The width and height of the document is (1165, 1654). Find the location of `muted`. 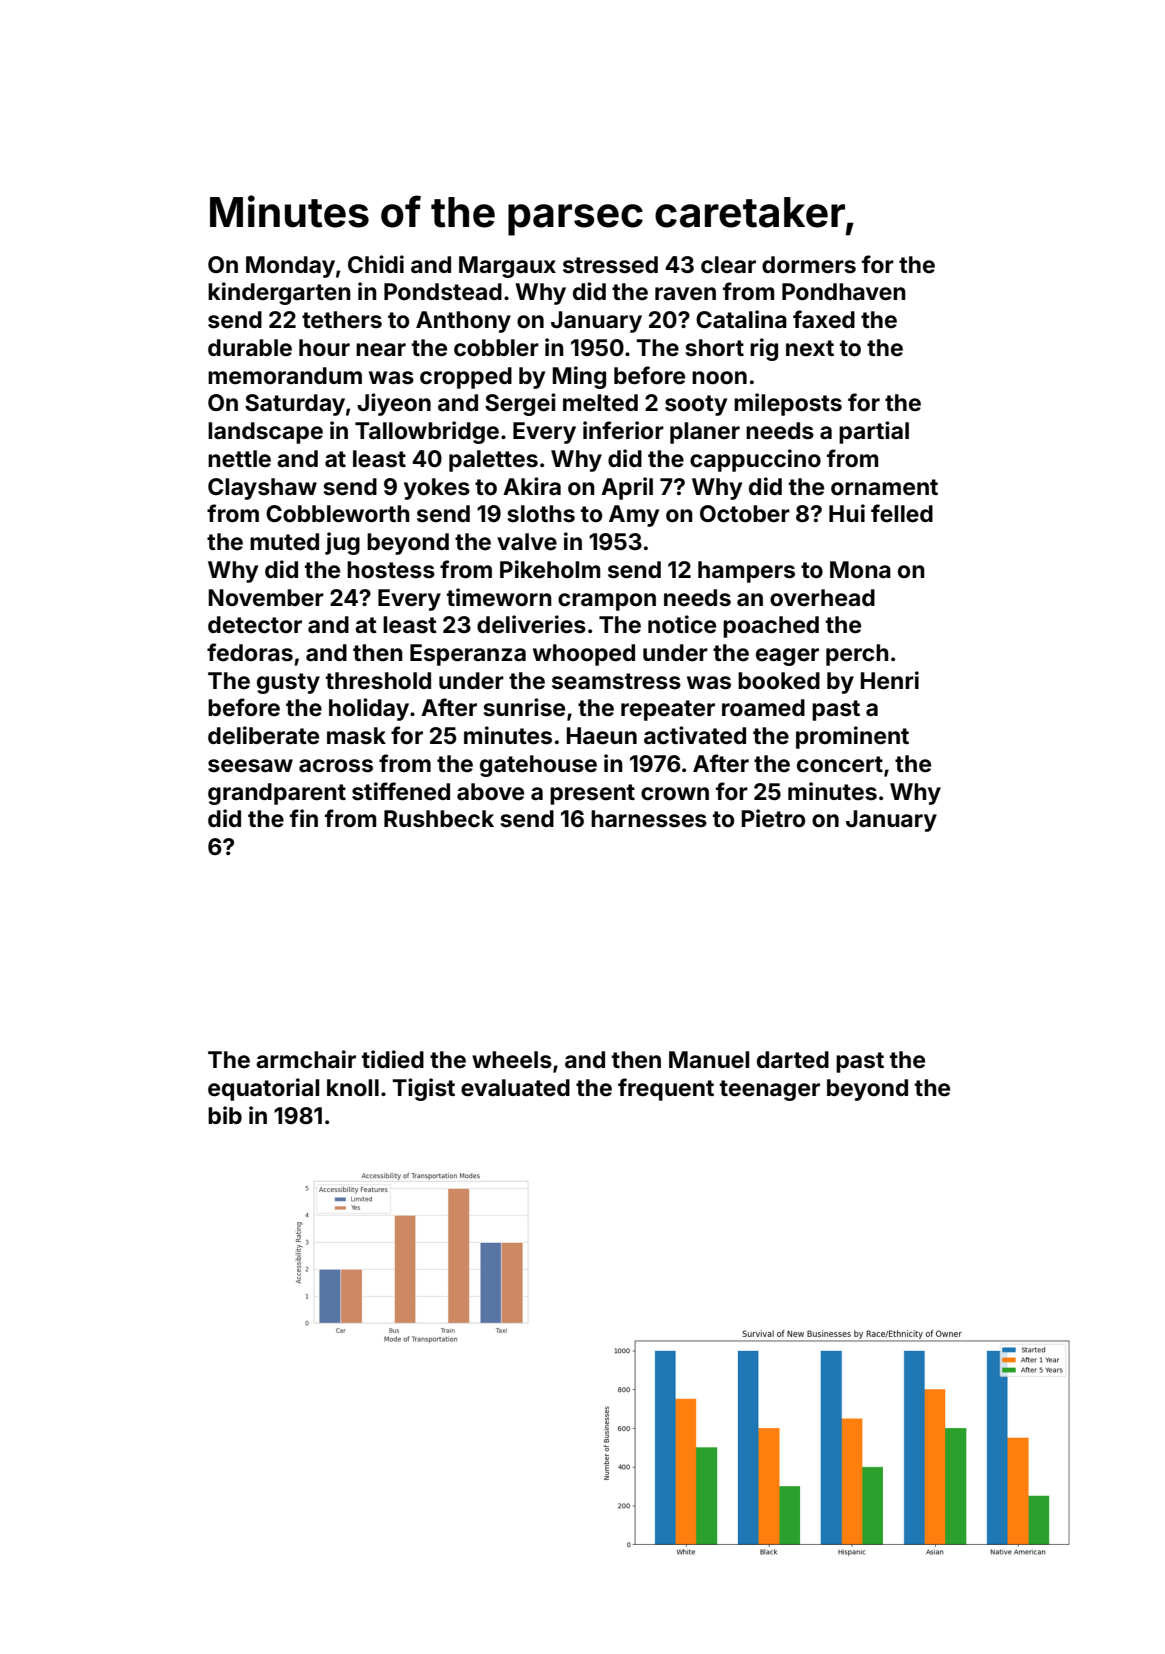

muted is located at coordinates (284, 542).
